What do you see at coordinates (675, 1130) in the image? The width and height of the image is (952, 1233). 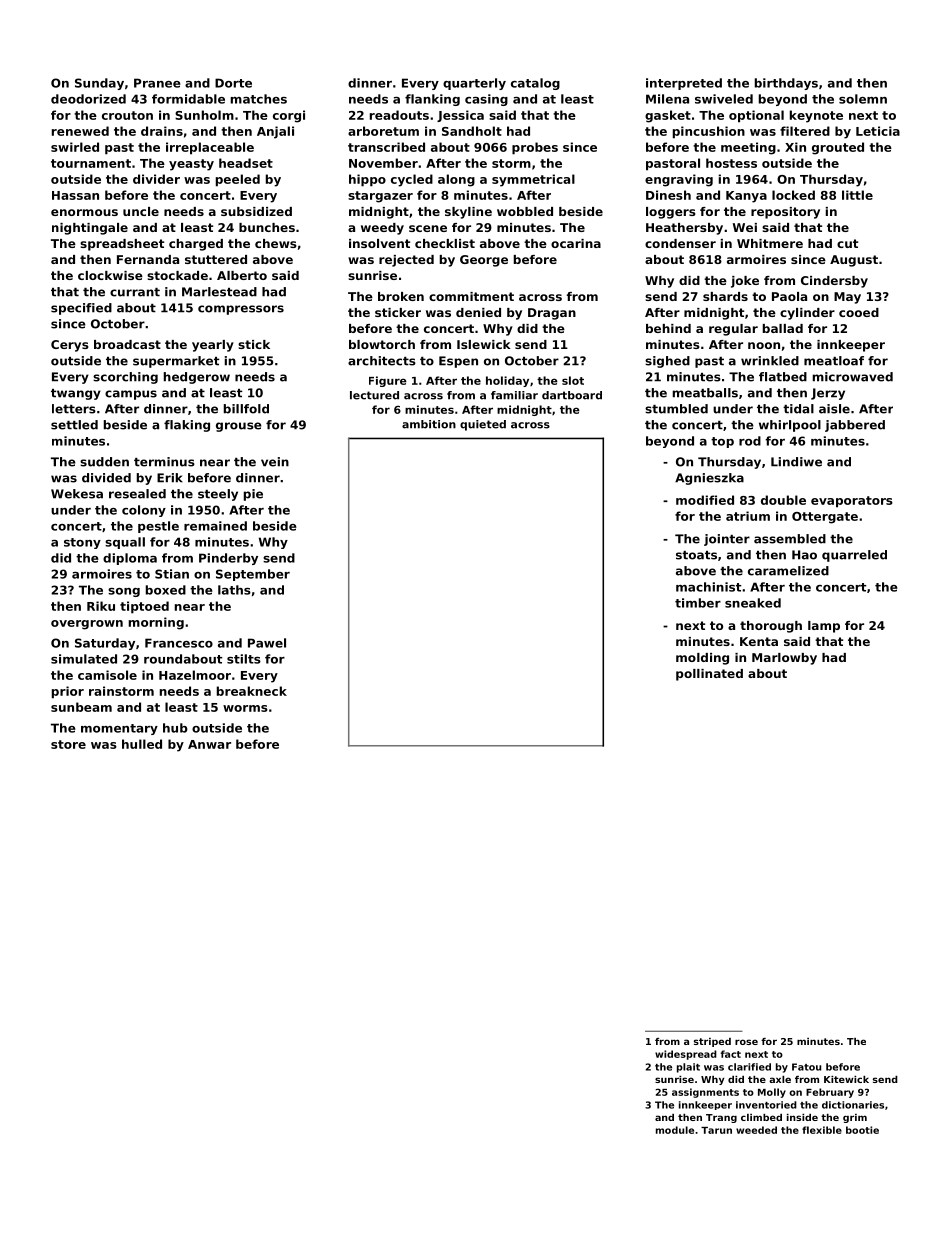 I see `module` at bounding box center [675, 1130].
